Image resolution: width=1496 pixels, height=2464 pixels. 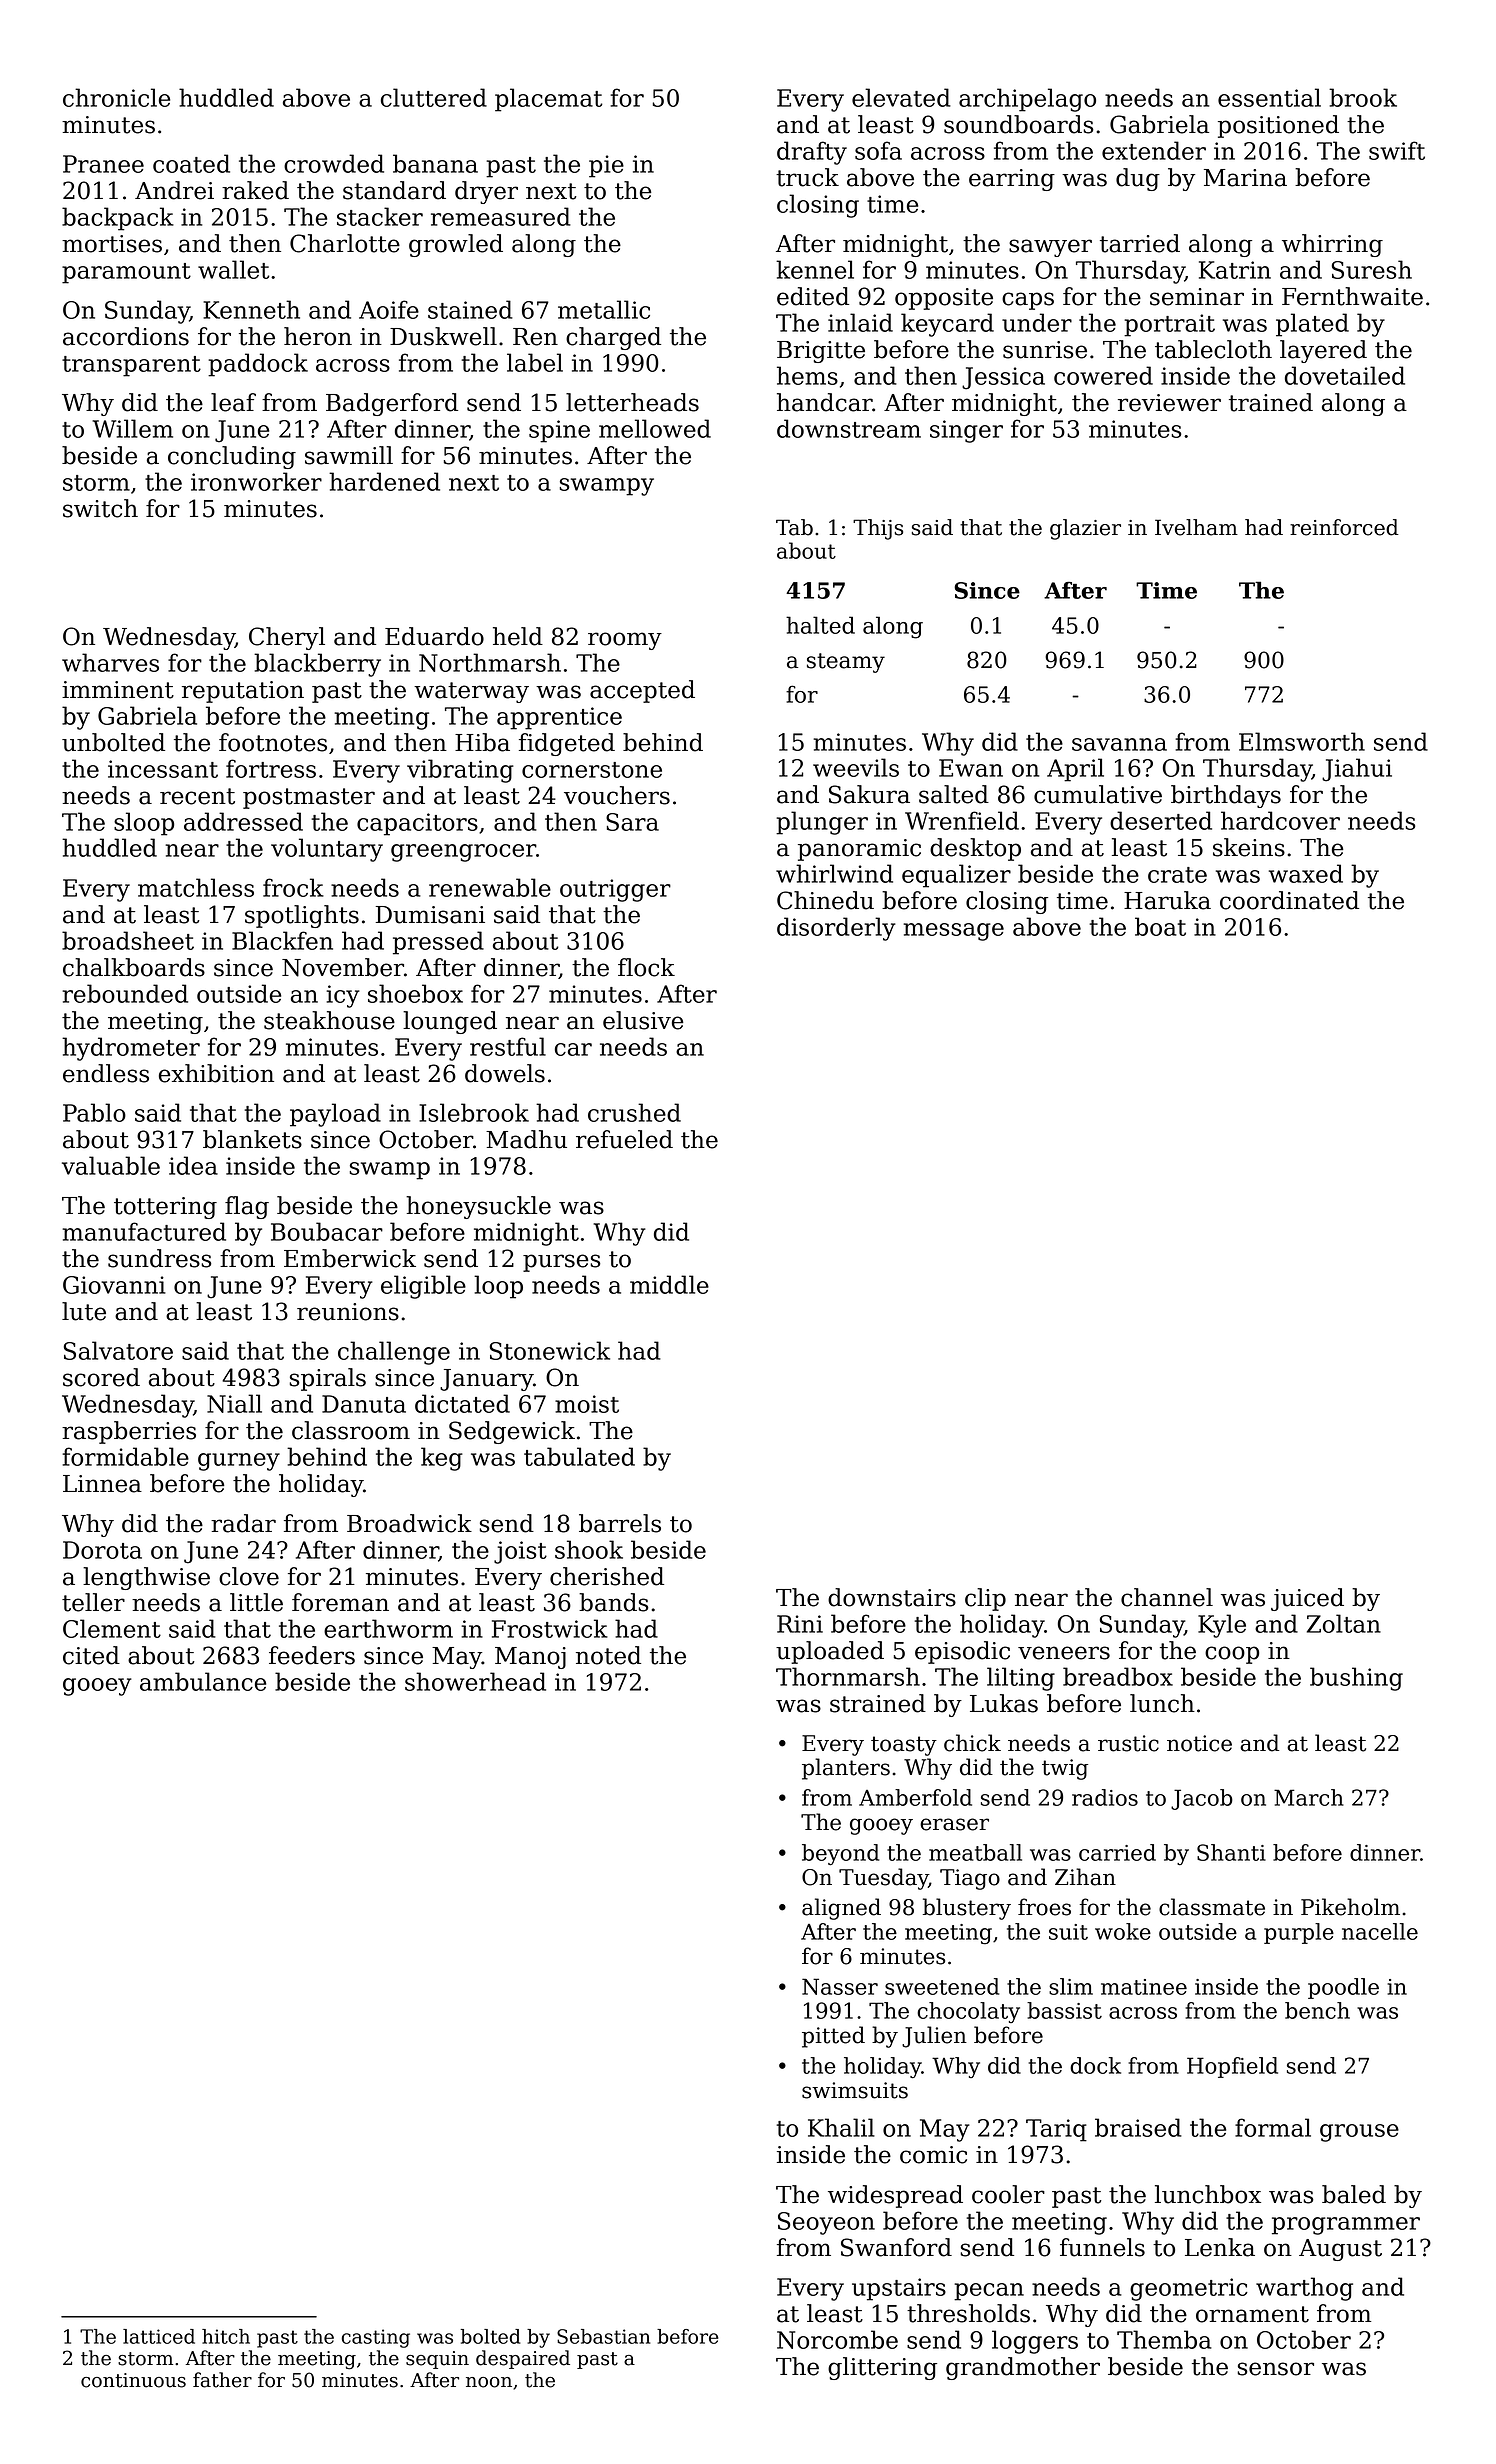 I want to click on pitted, so click(x=833, y=2037).
